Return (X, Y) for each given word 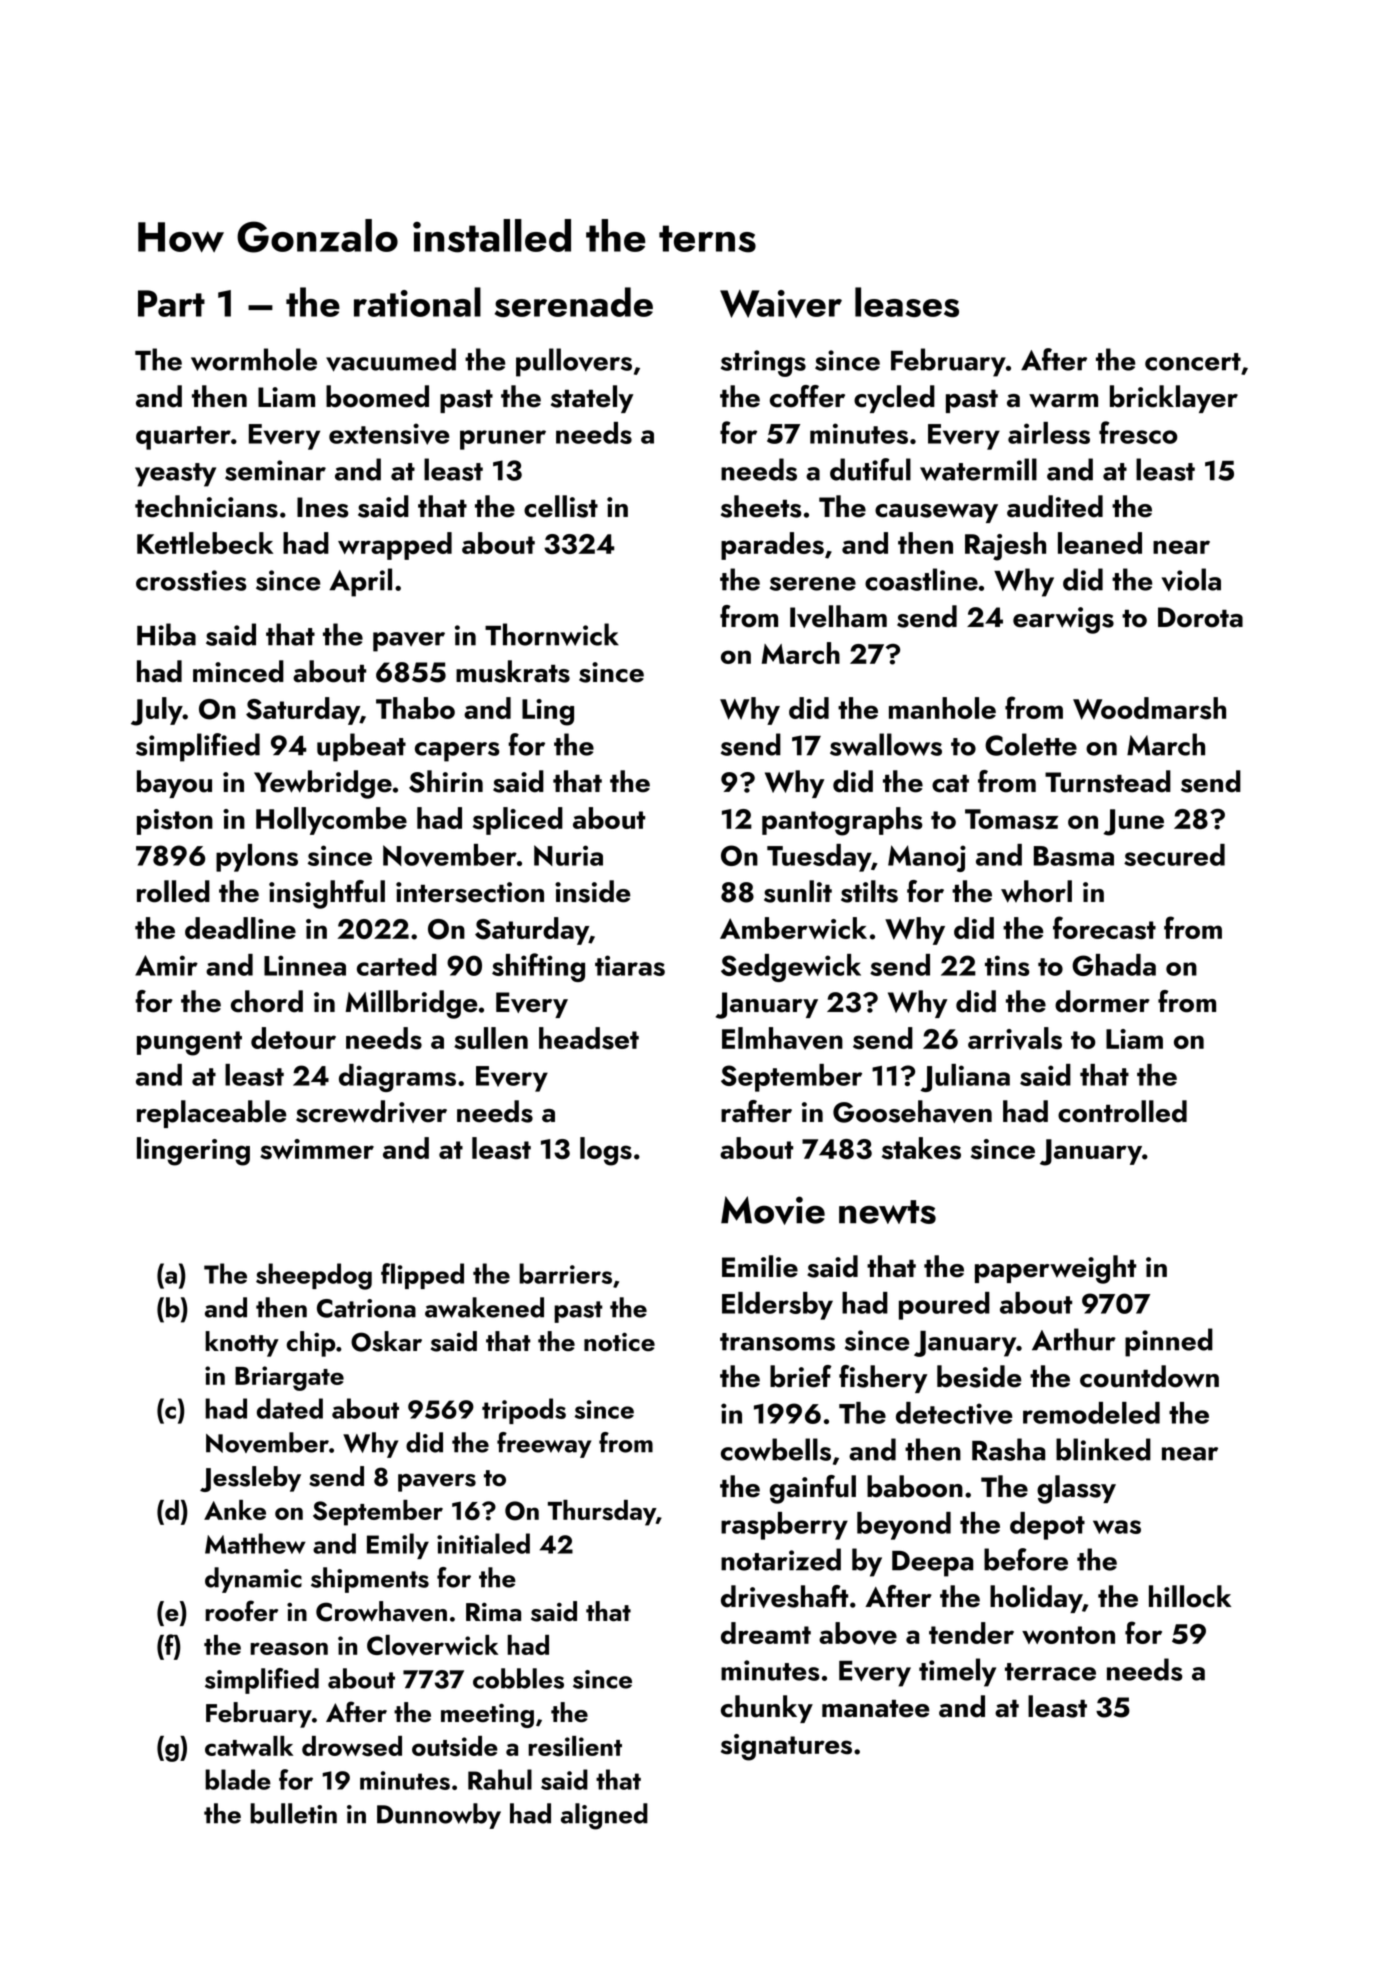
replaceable (212, 1114)
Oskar (386, 1341)
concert (1193, 362)
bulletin (293, 1813)
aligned (604, 1816)
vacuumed (391, 360)
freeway (544, 1445)
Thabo (415, 708)
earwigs (1063, 620)
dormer (1102, 1001)
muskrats (513, 671)
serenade (574, 302)
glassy (1076, 1489)
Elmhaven (782, 1038)
